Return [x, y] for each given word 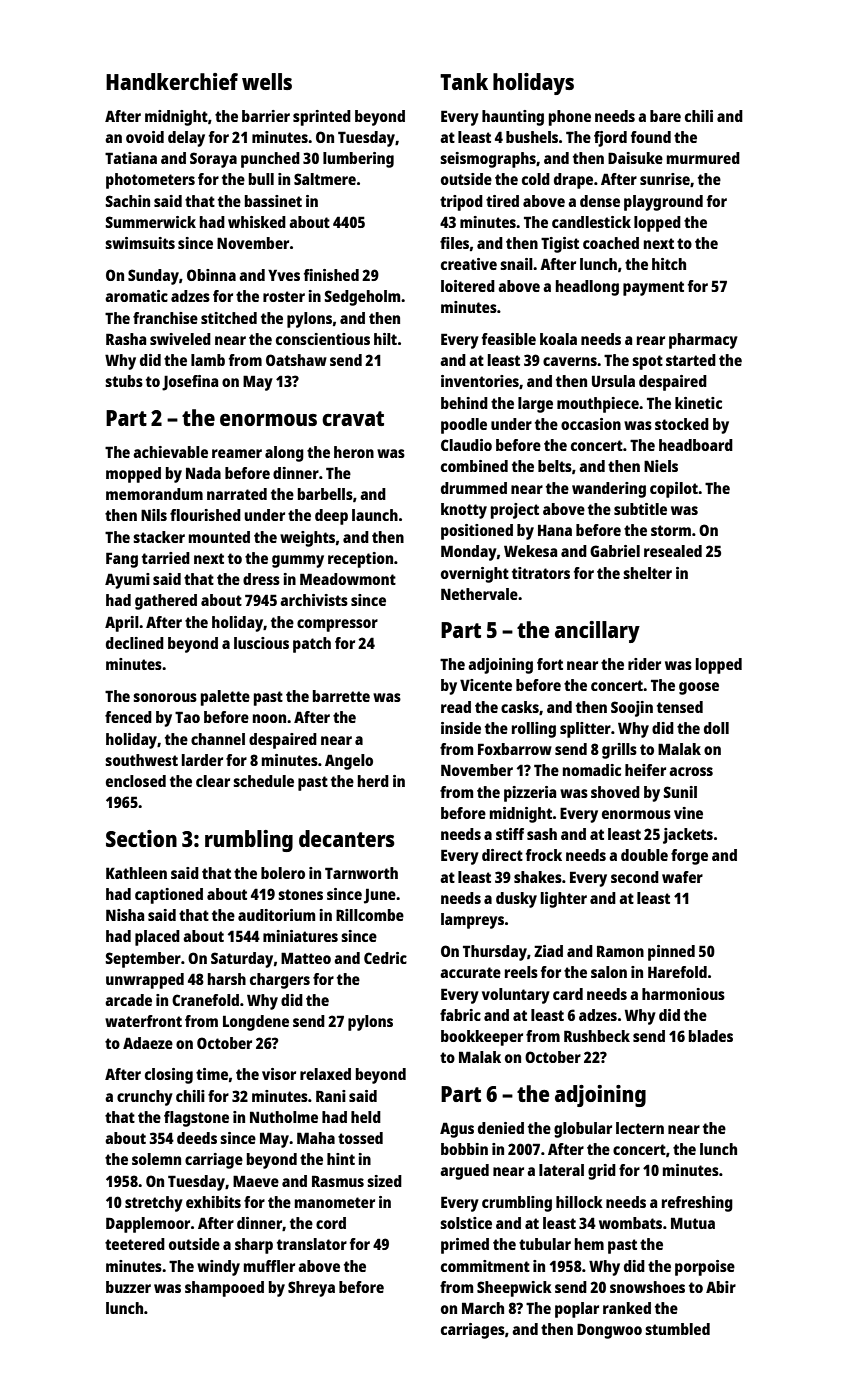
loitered [468, 286]
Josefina [190, 383]
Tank [464, 81]
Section [141, 838]
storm [671, 530]
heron [354, 452]
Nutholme [284, 1117]
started [691, 360]
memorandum [154, 494]
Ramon [620, 951]
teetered [135, 1244]
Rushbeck [597, 1036]
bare [665, 116]
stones [300, 894]
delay [186, 139]
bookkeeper [482, 1038]
